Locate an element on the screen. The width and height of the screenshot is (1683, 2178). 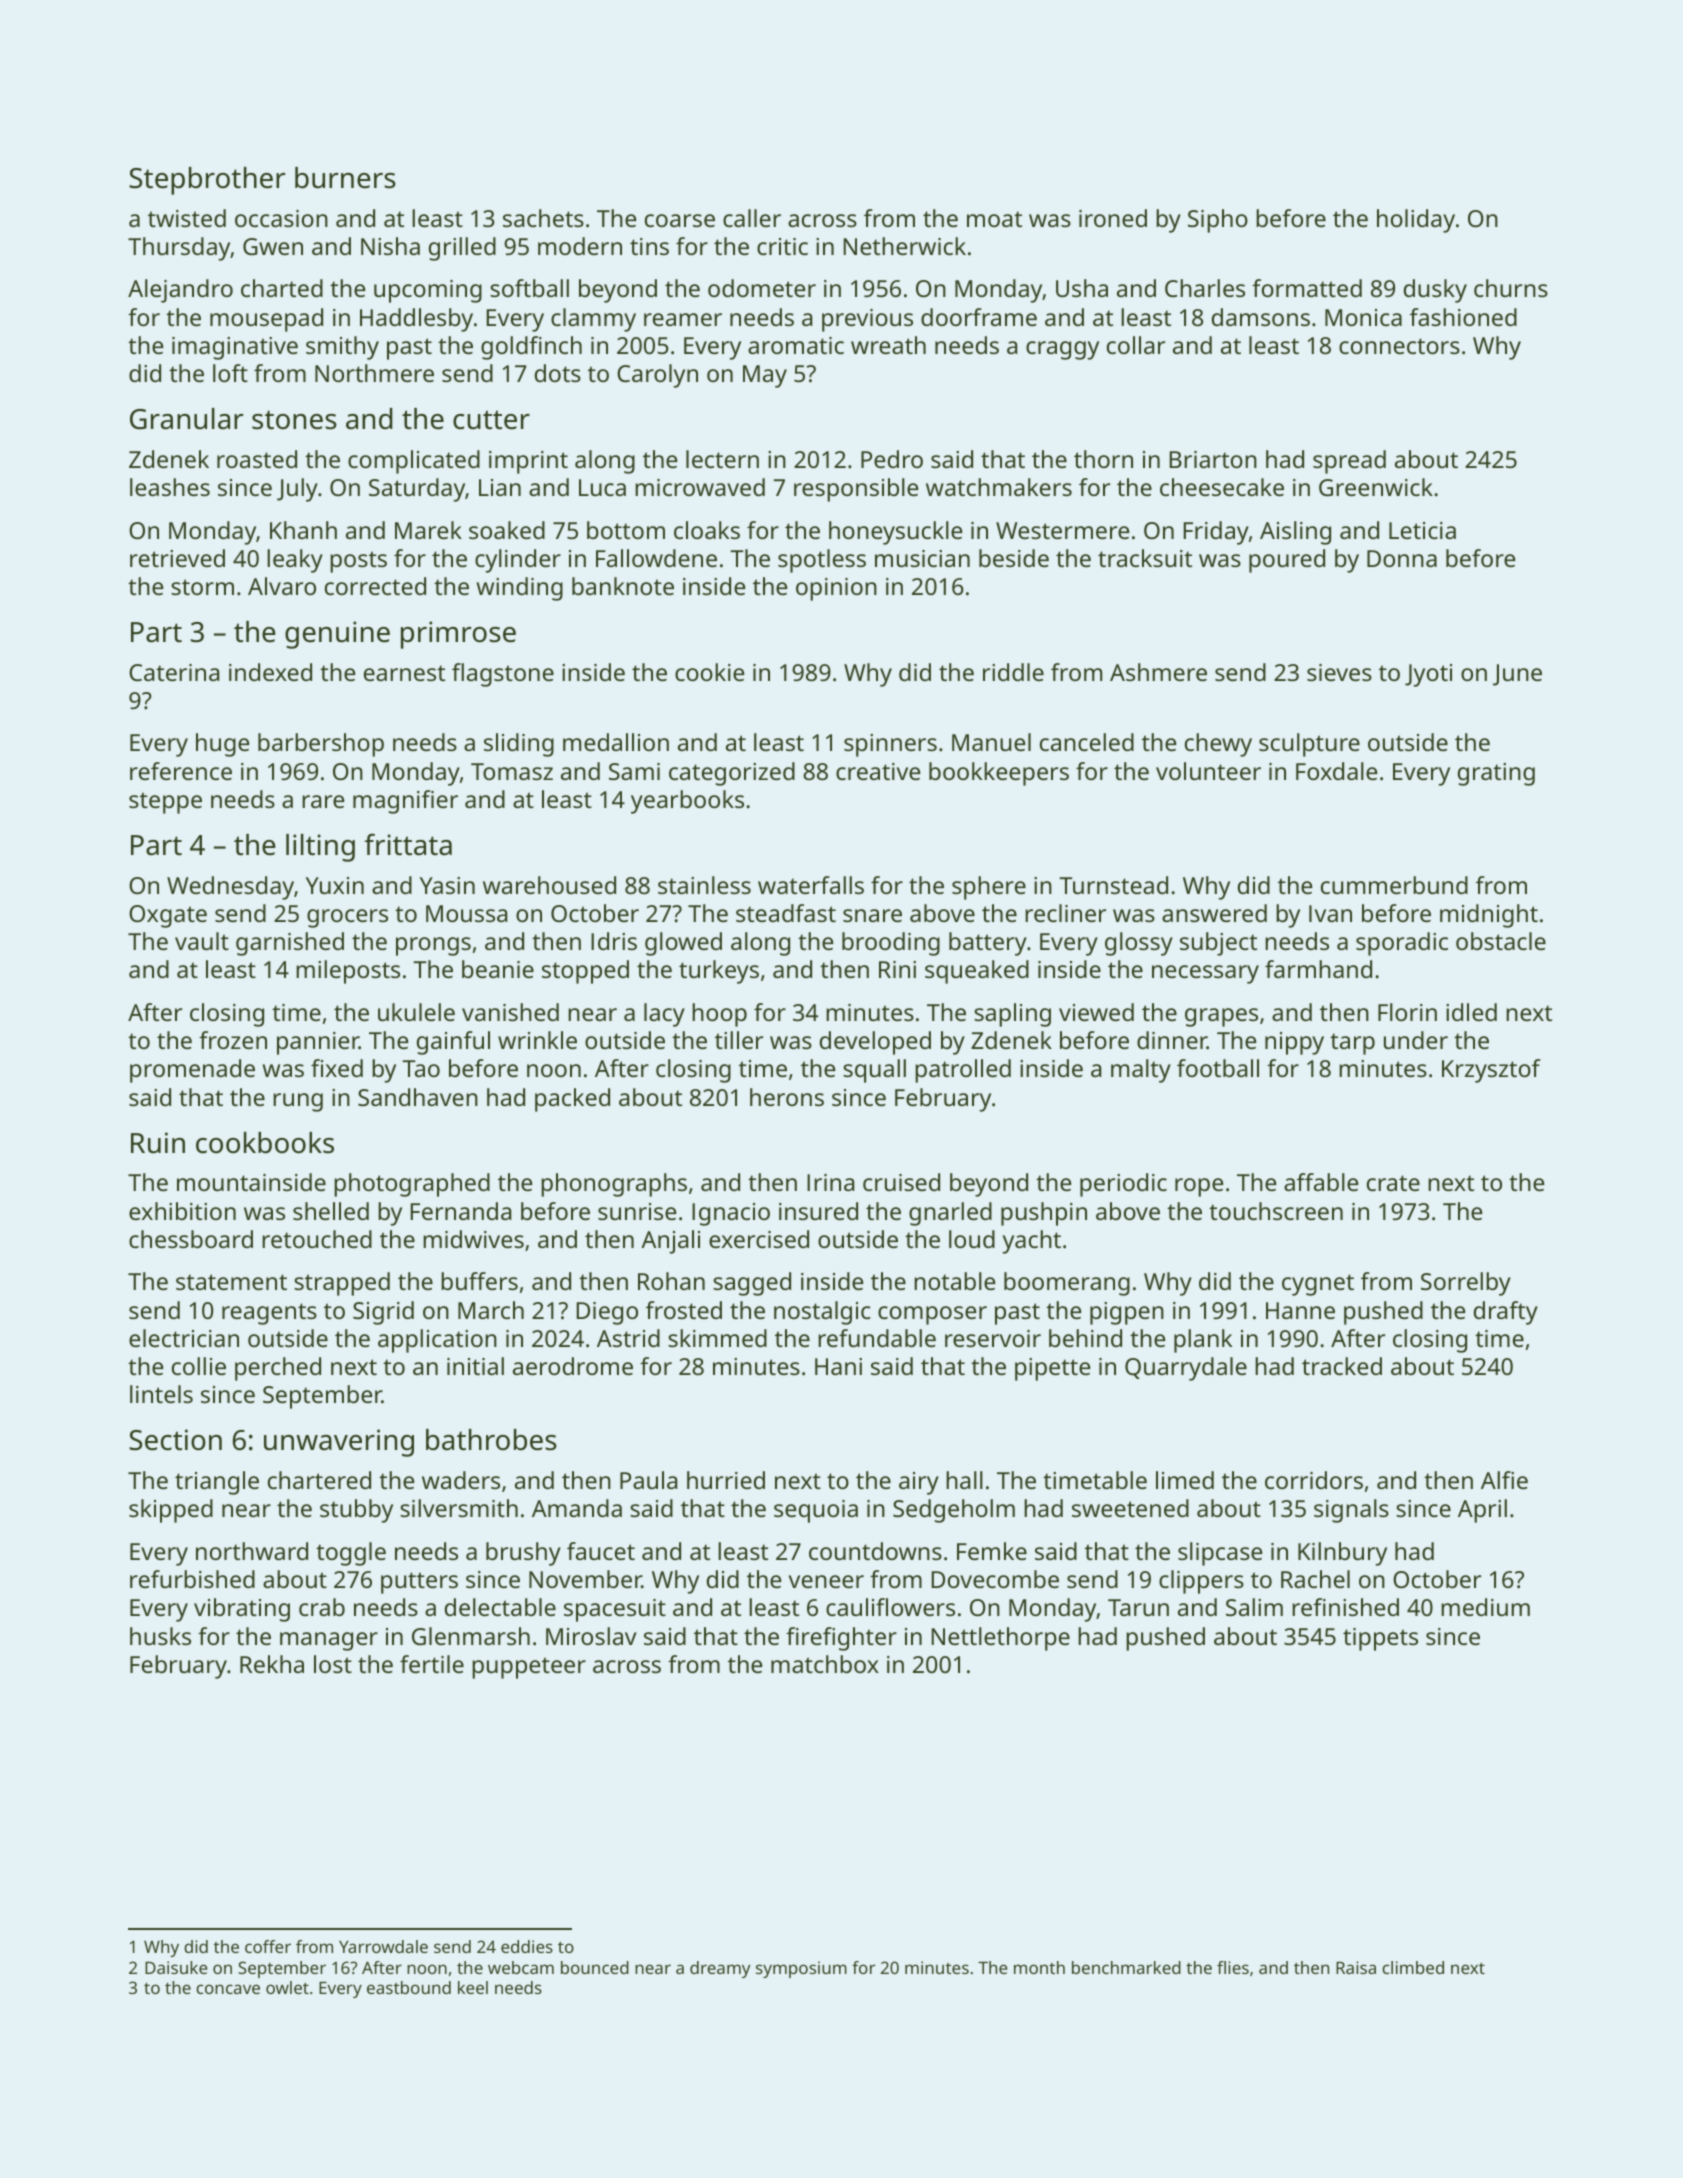
soaked is located at coordinates (507, 530).
